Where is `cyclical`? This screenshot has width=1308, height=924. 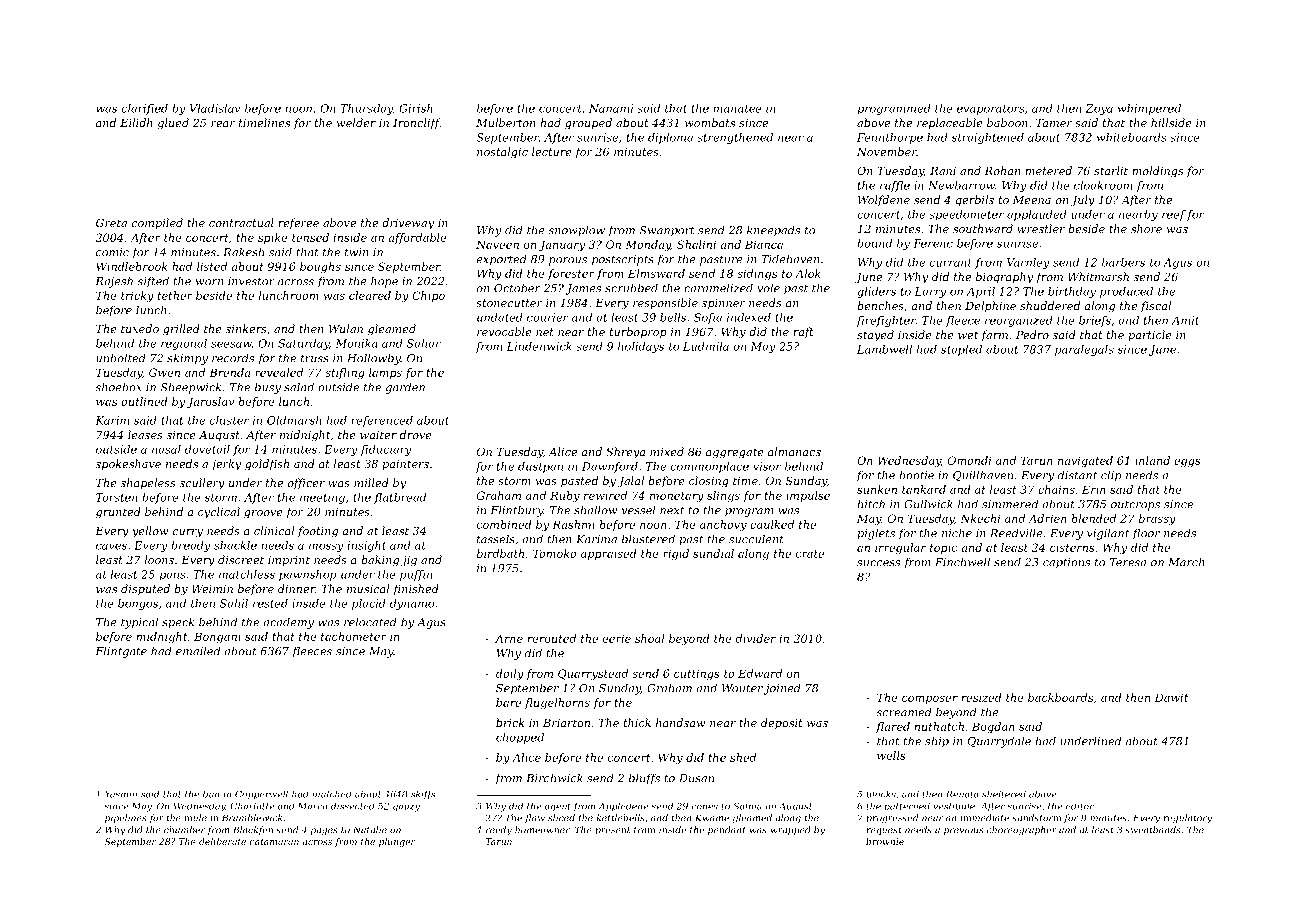
cyclical is located at coordinates (219, 513).
